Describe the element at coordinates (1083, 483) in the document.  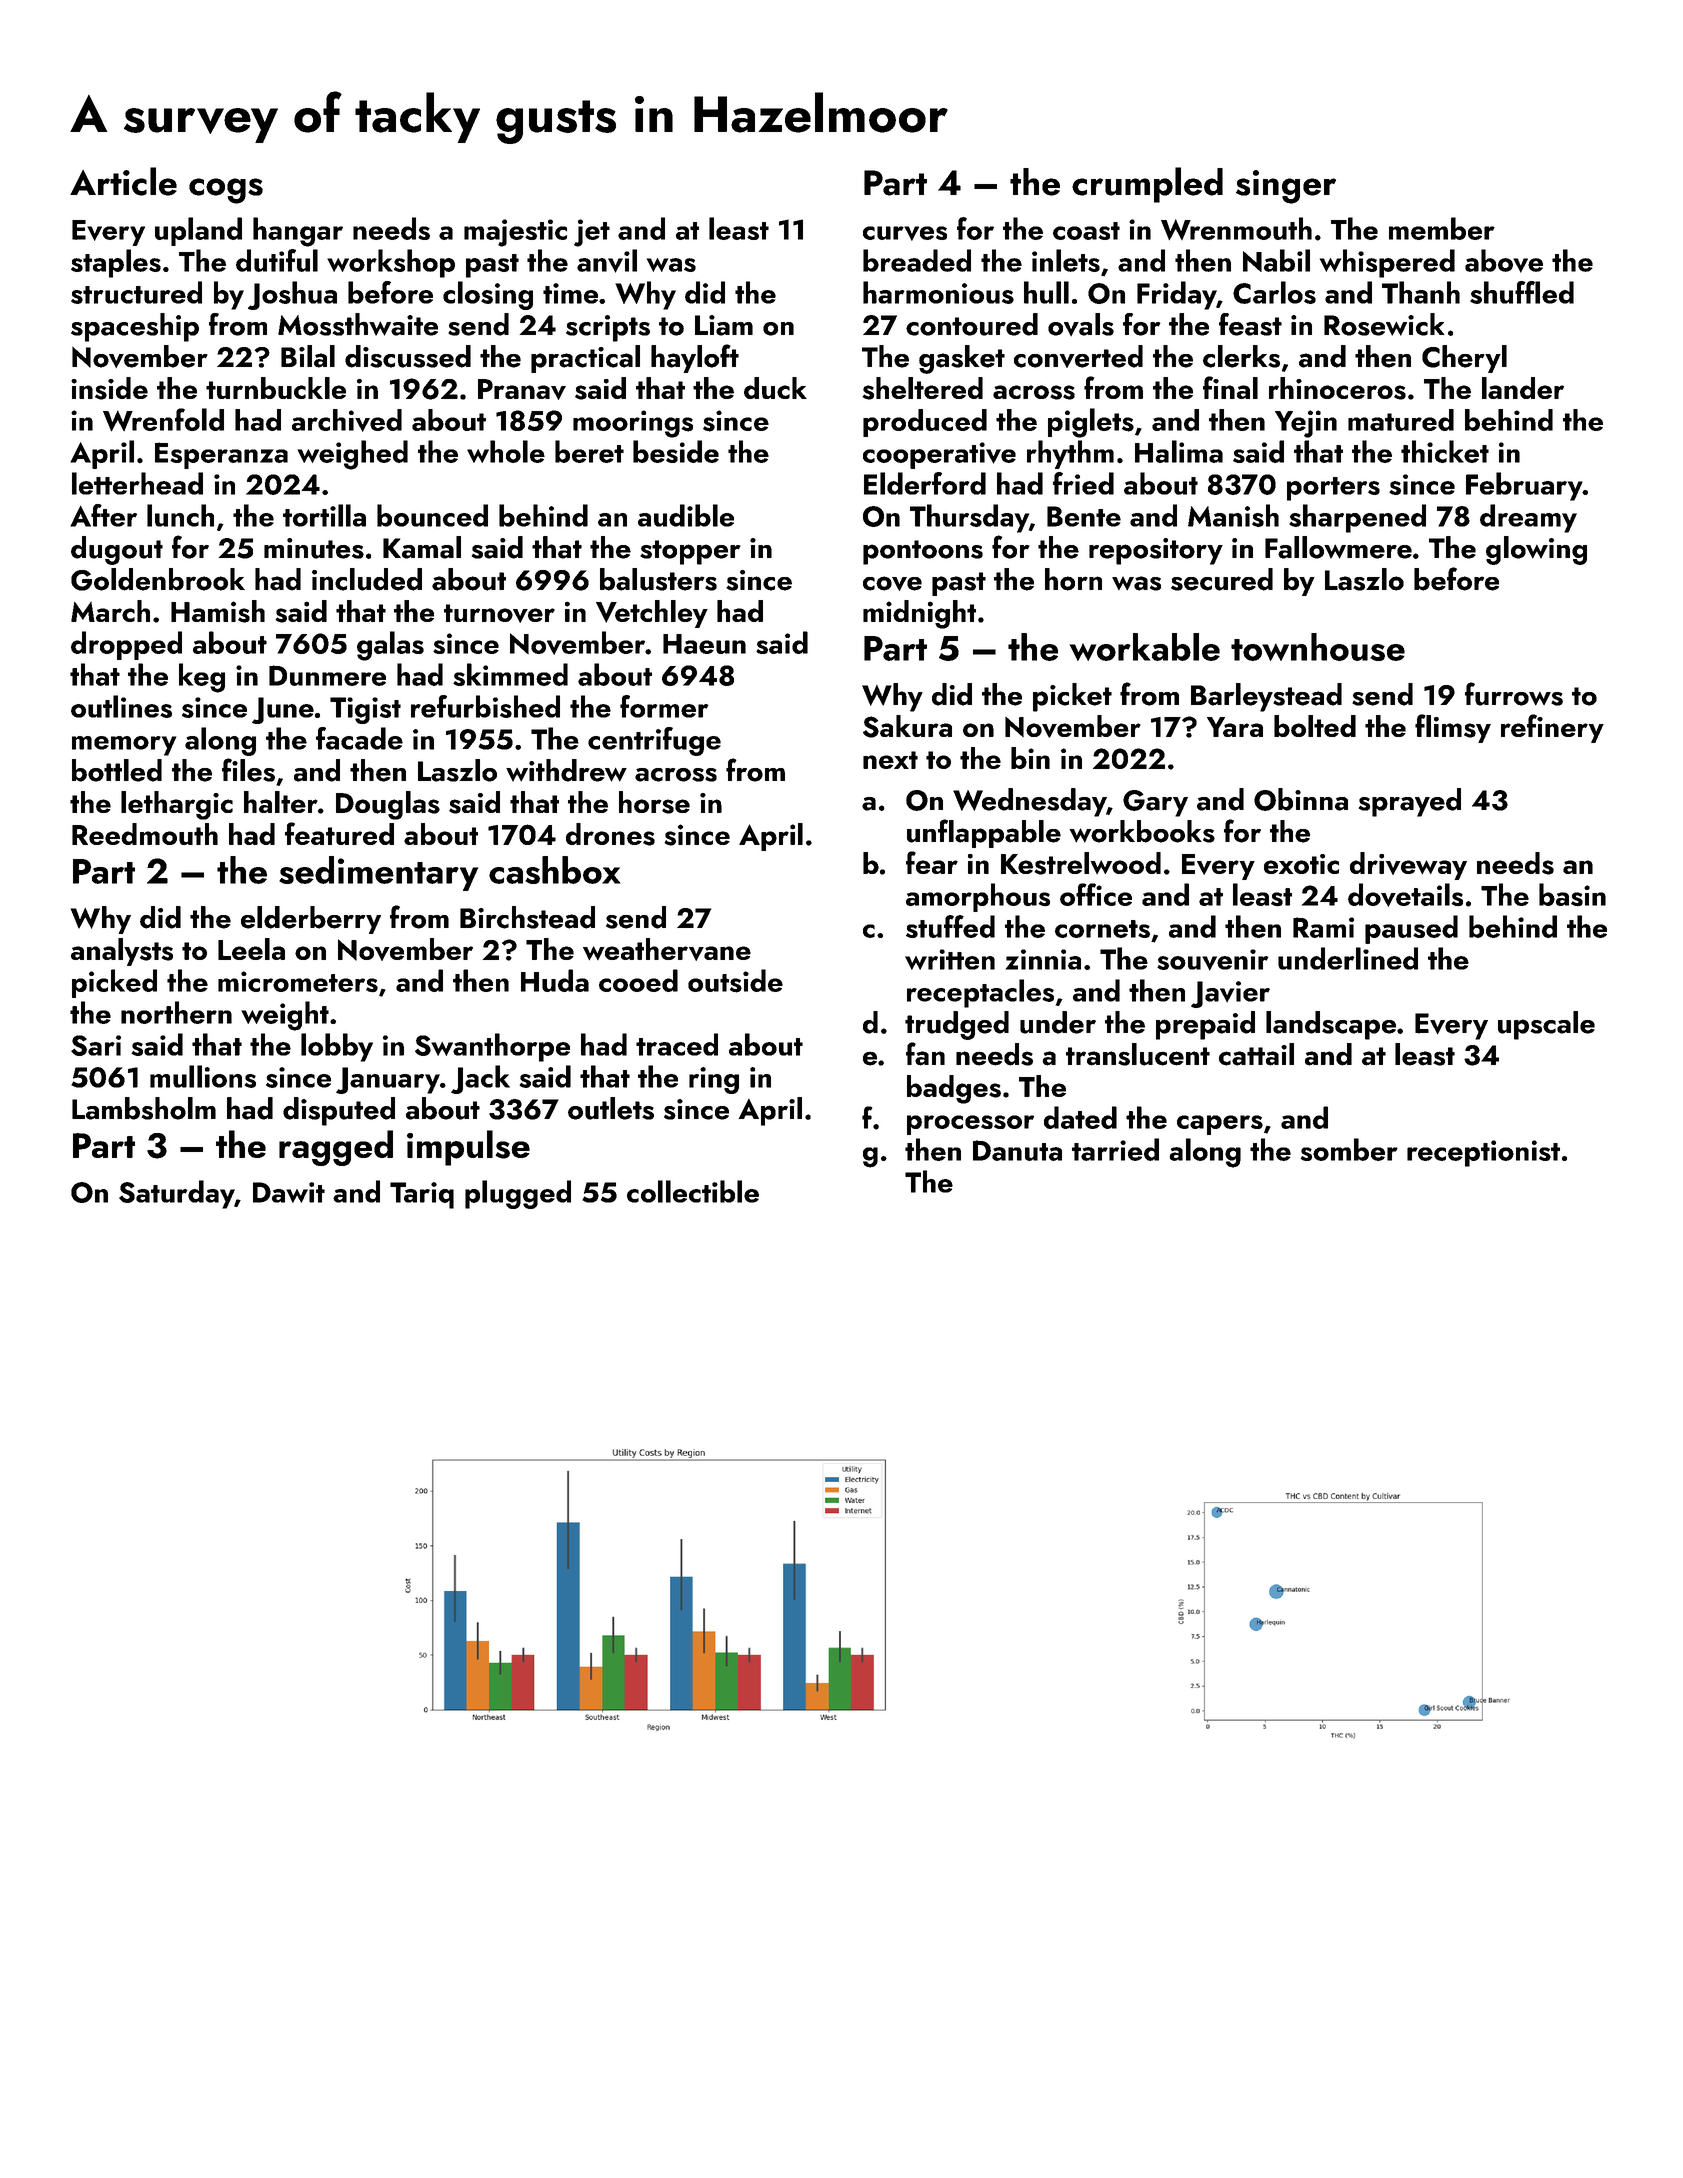
I see `fried` at that location.
